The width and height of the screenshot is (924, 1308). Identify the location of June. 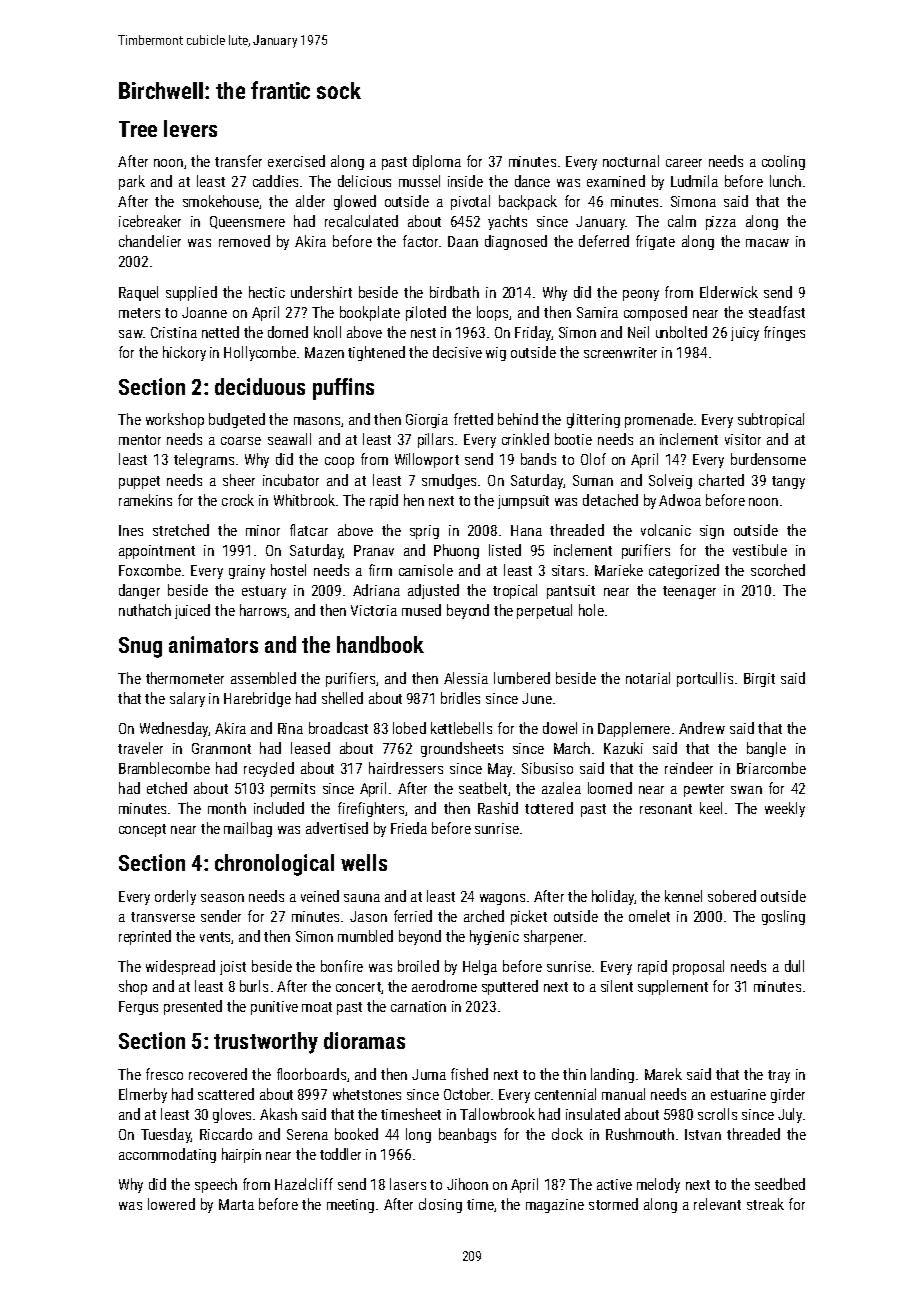
(537, 698).
